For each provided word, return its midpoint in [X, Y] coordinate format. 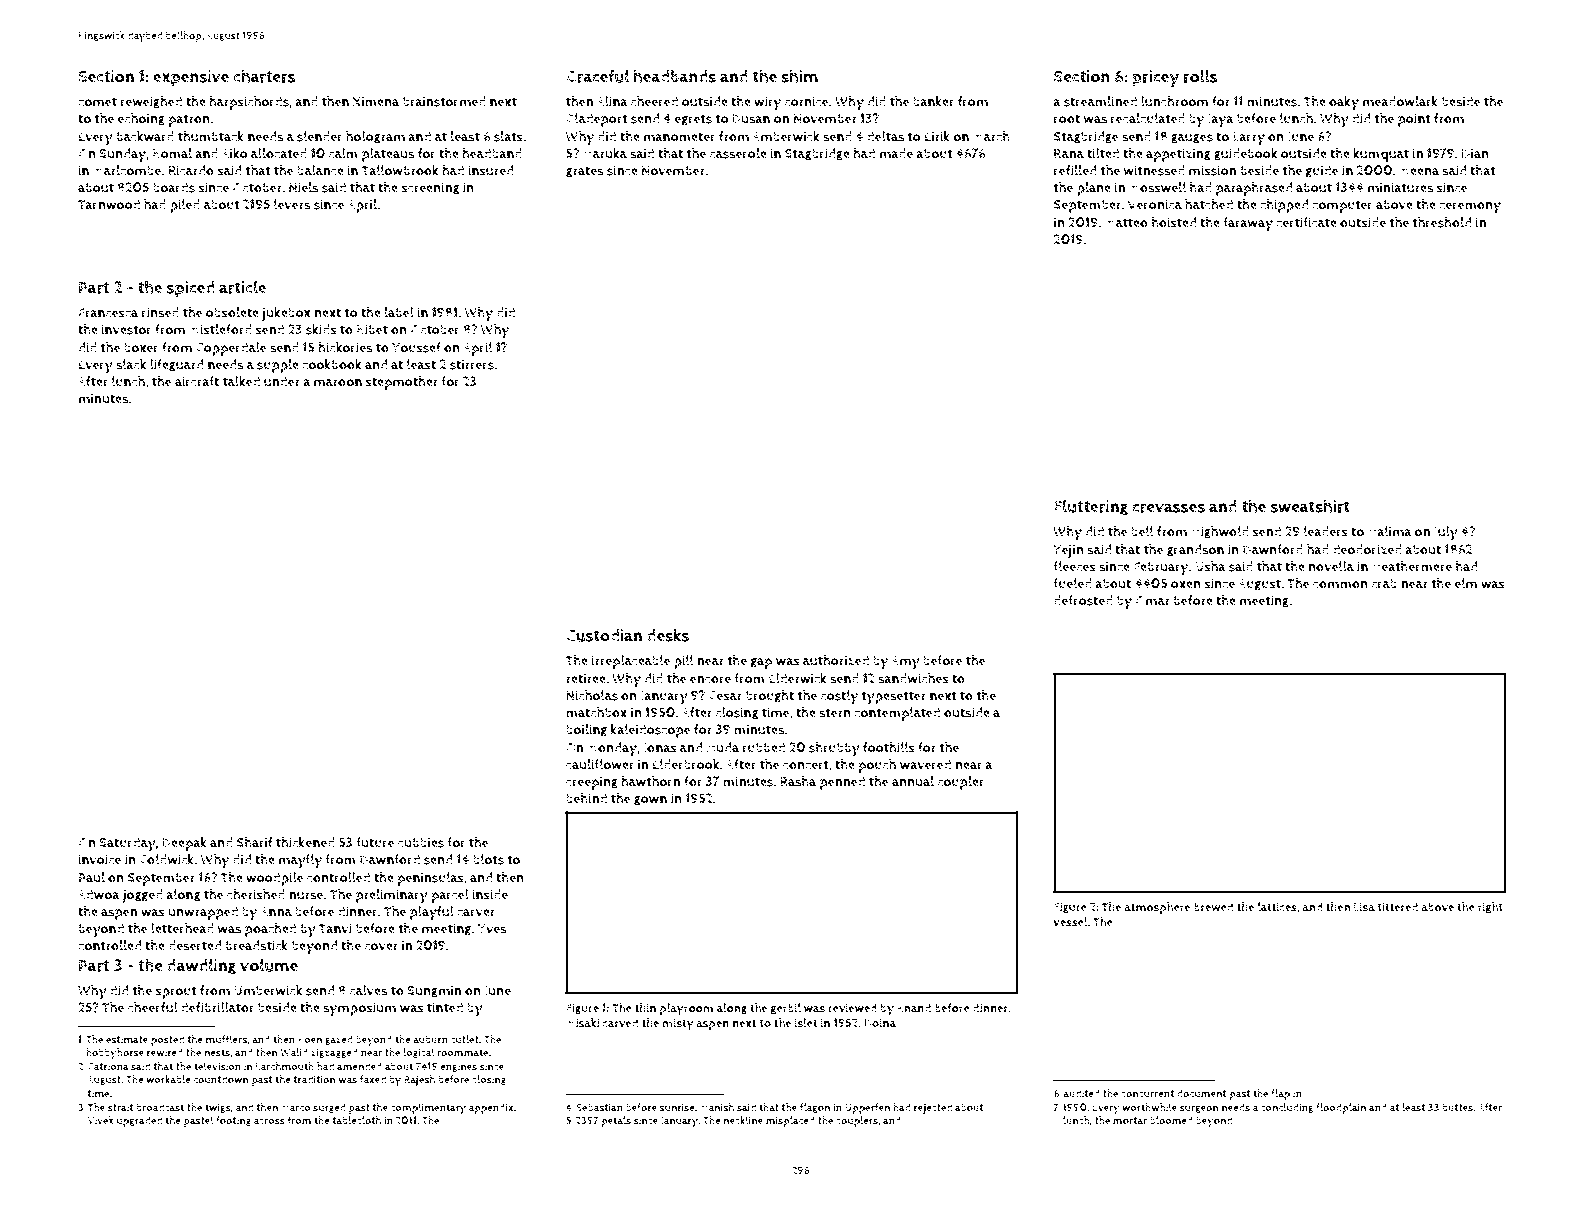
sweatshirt [1310, 506]
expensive [191, 78]
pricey [1155, 78]
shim [799, 76]
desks [668, 635]
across [269, 1121]
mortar [1130, 1121]
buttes [1458, 1107]
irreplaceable [630, 662]
